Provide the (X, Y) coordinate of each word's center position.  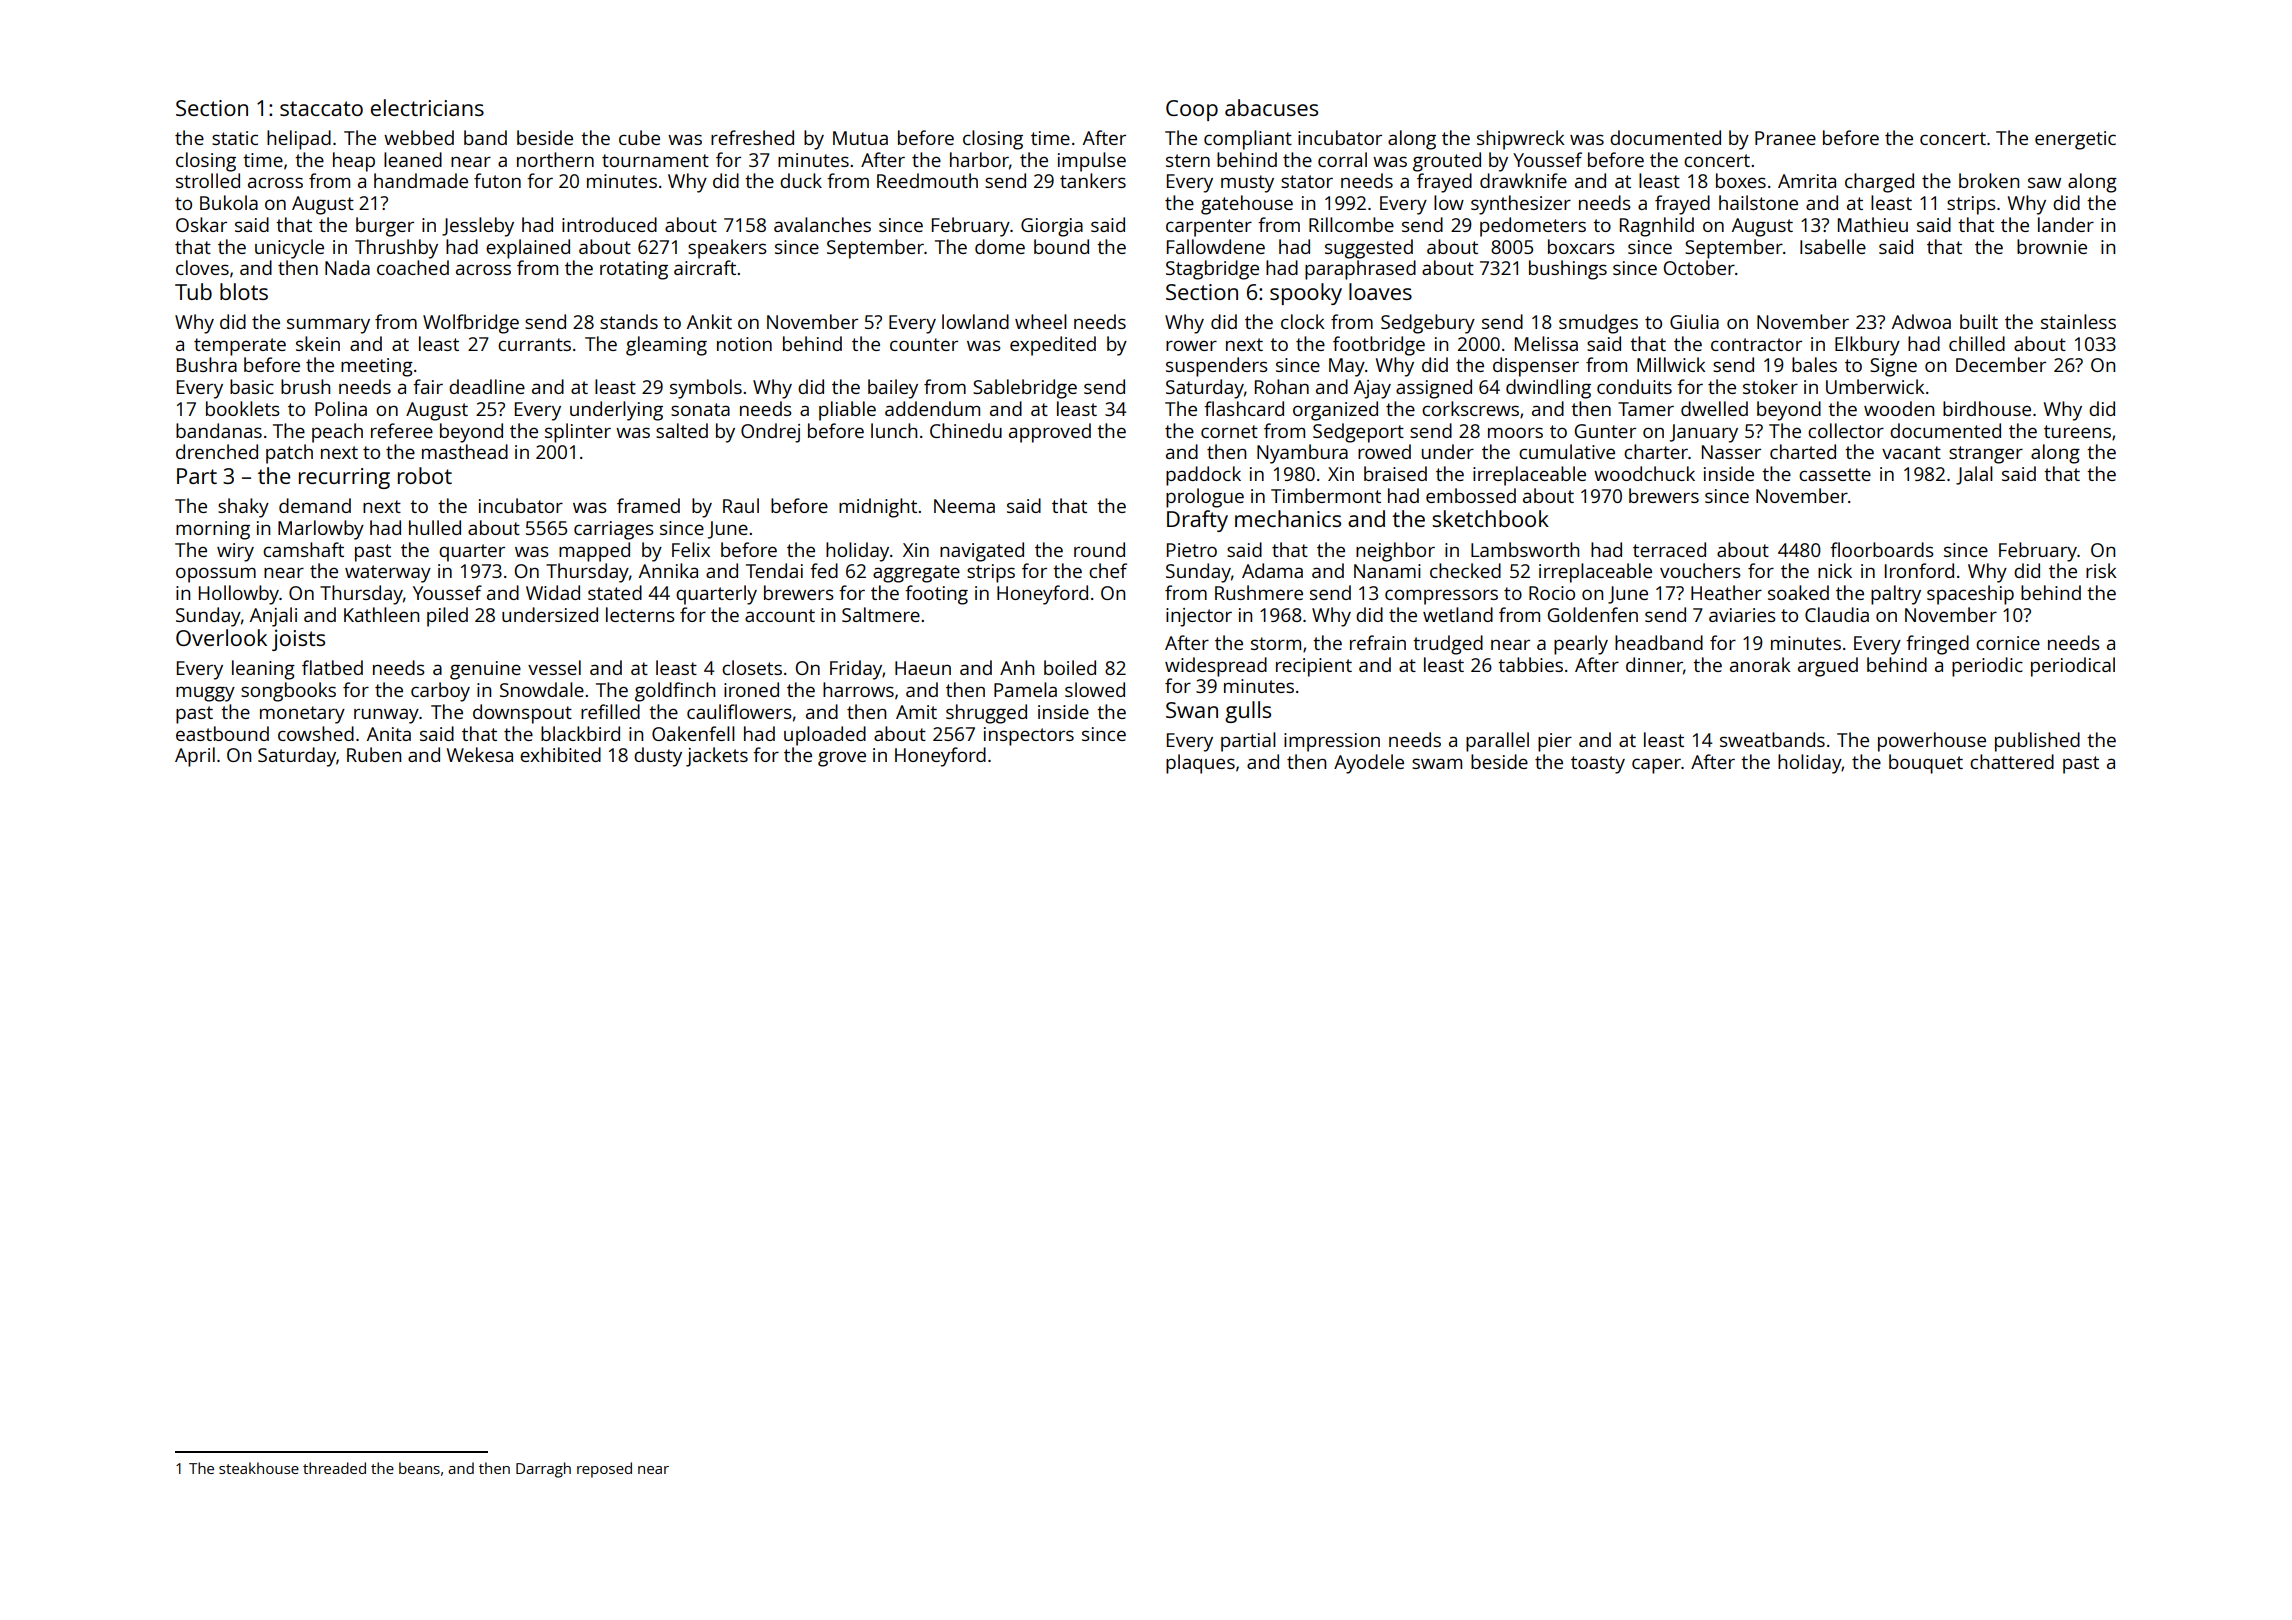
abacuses (1271, 107)
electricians (427, 107)
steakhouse (259, 1468)
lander (2066, 224)
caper (1656, 766)
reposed (604, 1470)
